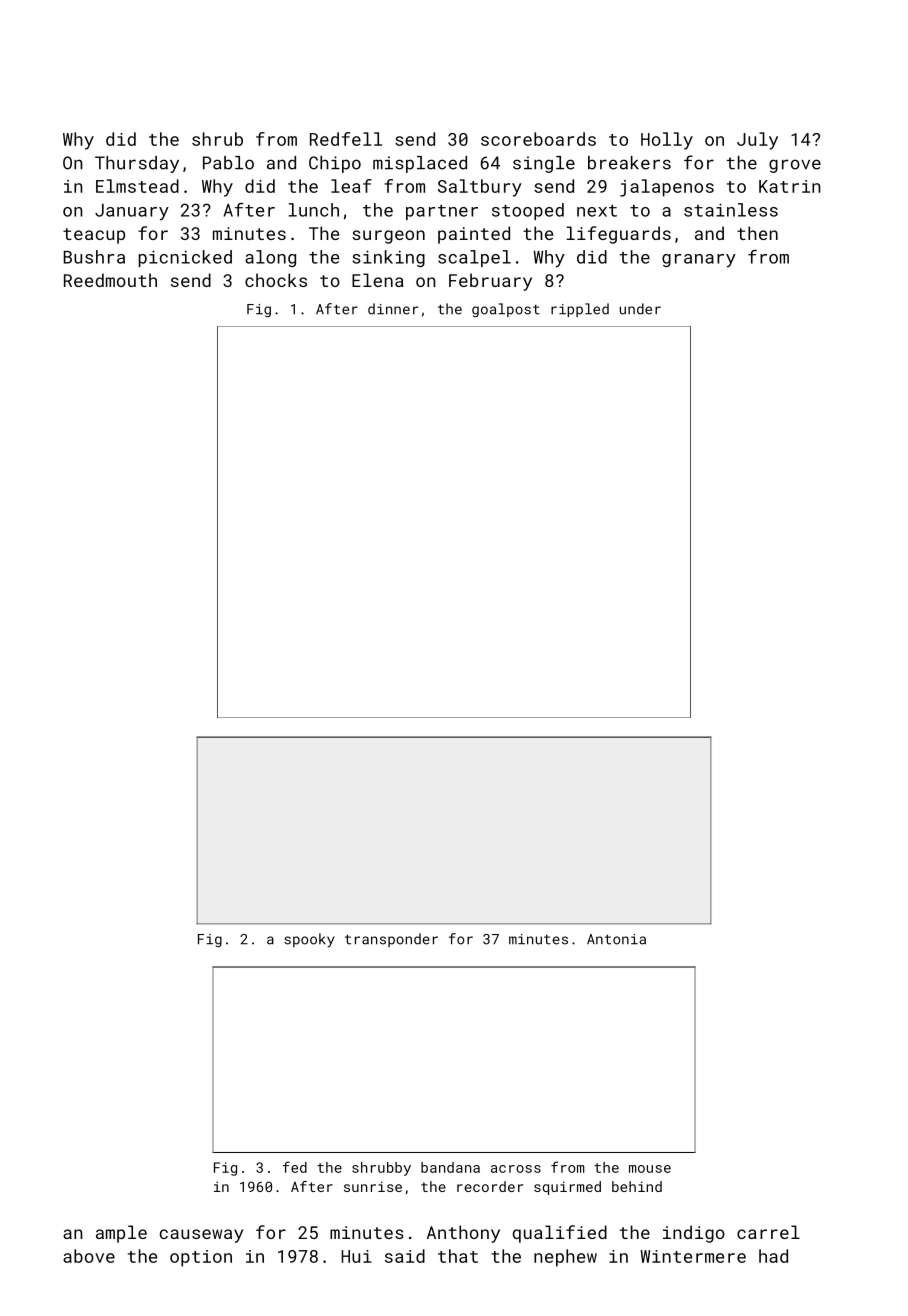  What do you see at coordinates (458, 1256) in the screenshot?
I see `that` at bounding box center [458, 1256].
